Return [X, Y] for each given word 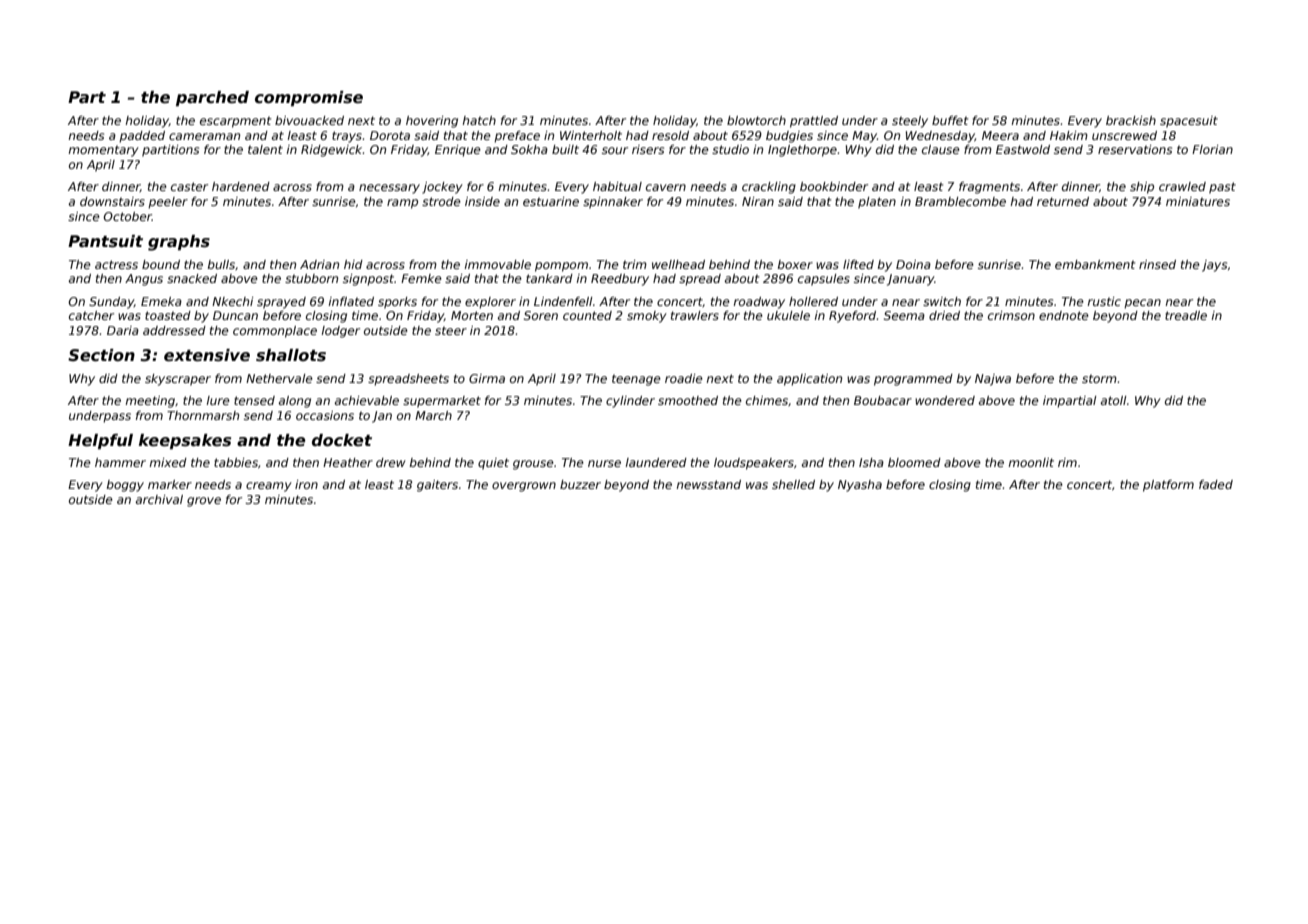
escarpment [235, 122]
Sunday [111, 303]
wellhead [678, 264]
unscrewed [1124, 135]
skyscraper [178, 380]
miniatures [1198, 201]
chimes [767, 400]
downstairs [112, 201]
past [1222, 188]
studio [730, 149]
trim [635, 264]
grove [204, 502]
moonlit [1031, 462]
